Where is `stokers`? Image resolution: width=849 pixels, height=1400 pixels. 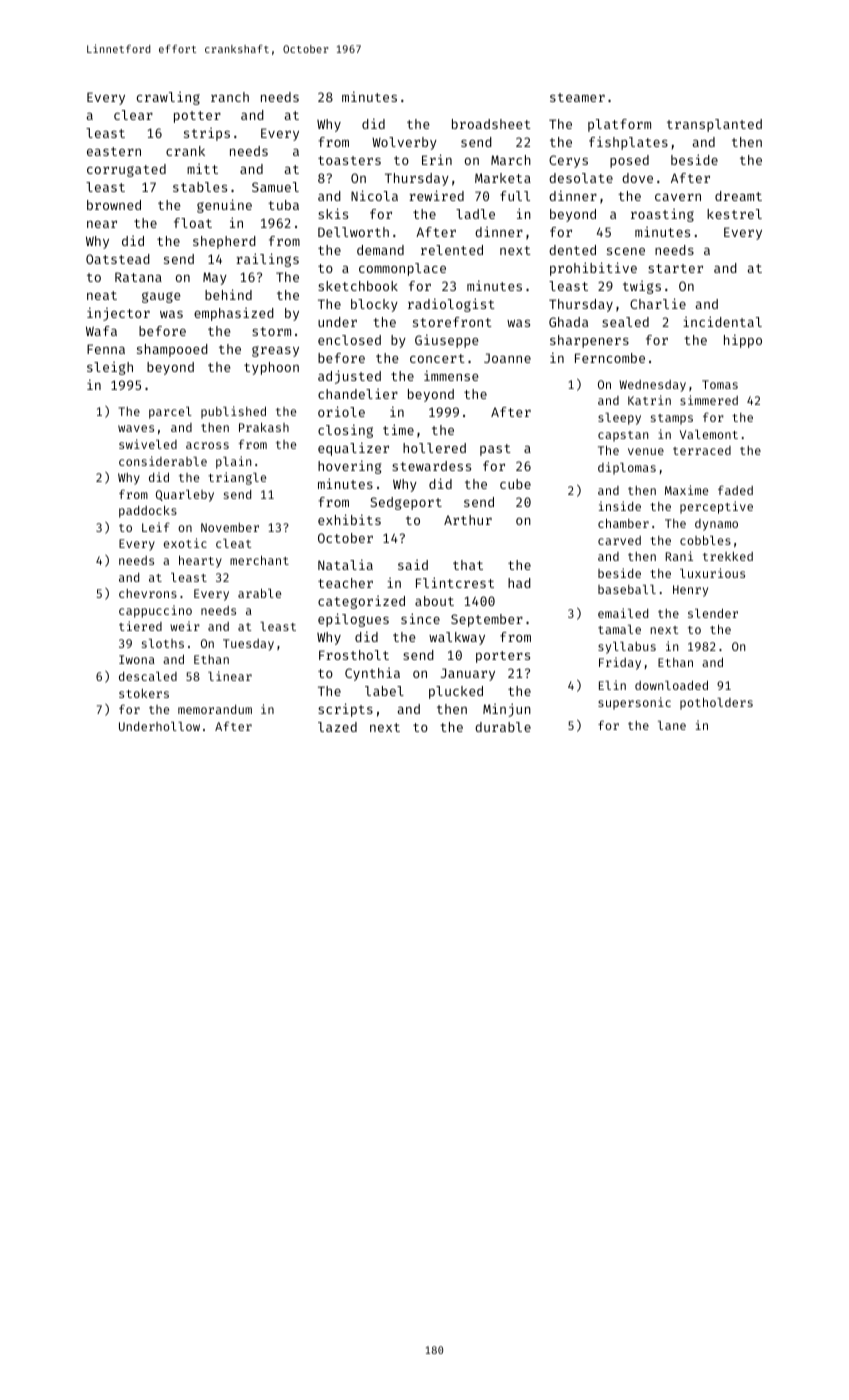
stokers is located at coordinates (144, 693).
